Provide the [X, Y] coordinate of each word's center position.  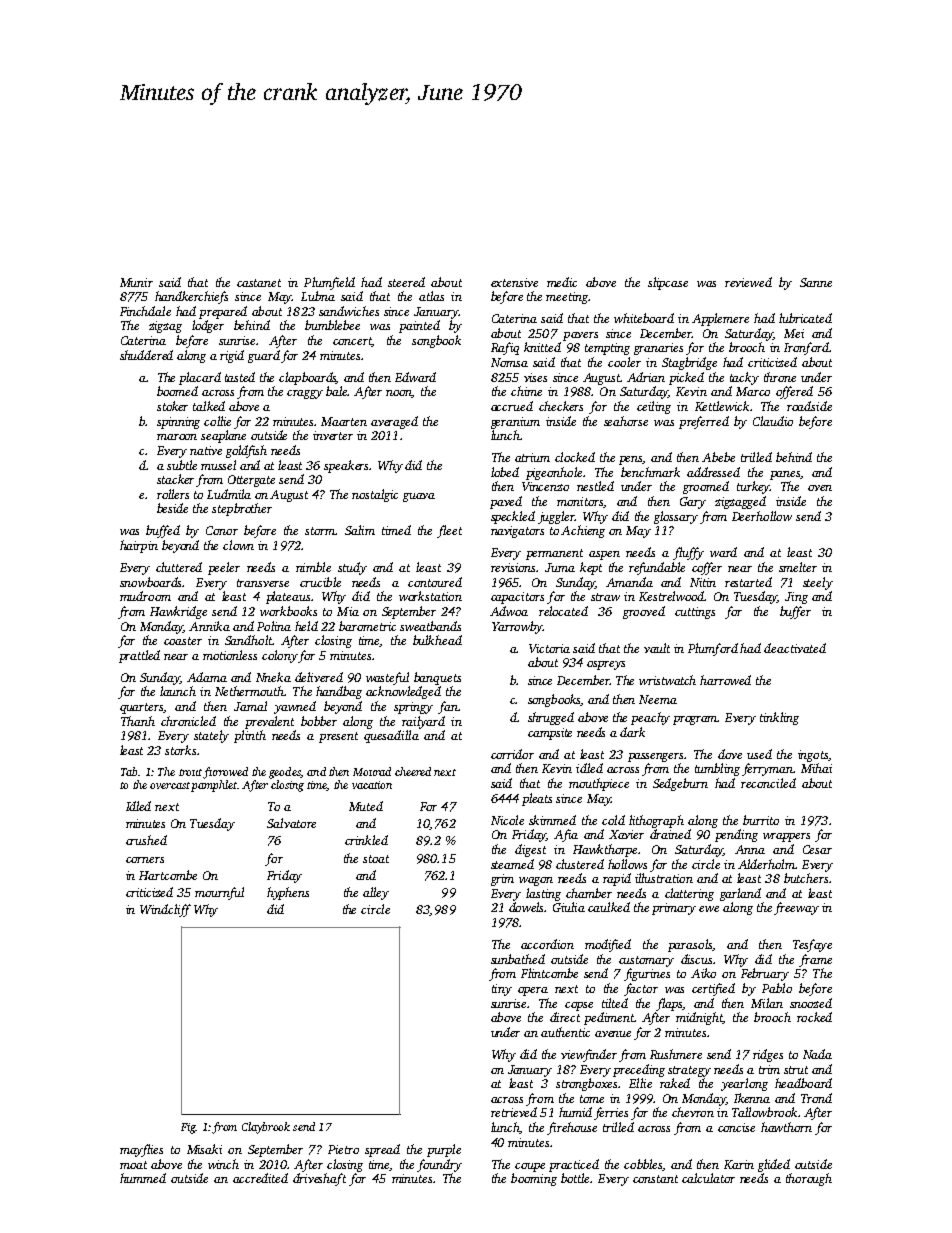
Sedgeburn [680, 784]
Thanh [138, 721]
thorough [809, 1179]
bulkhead [437, 640]
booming [534, 1179]
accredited [260, 1178]
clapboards [308, 378]
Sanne [816, 282]
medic [562, 282]
